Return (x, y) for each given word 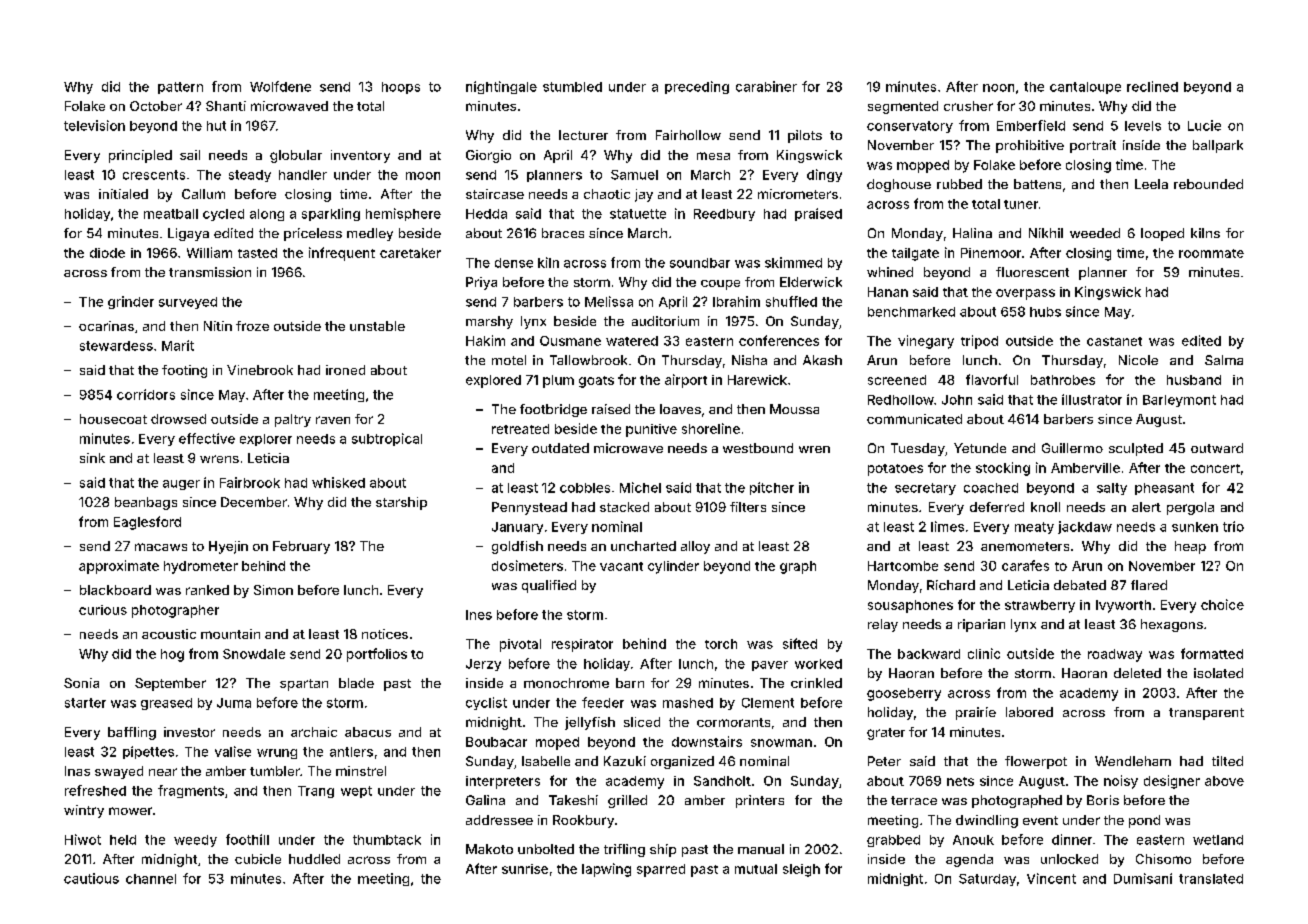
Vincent (1051, 878)
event (1040, 820)
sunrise (525, 869)
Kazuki (625, 761)
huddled (314, 859)
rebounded (1208, 184)
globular (296, 156)
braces (563, 233)
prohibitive (1030, 146)
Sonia (81, 683)
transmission (210, 272)
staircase (495, 194)
